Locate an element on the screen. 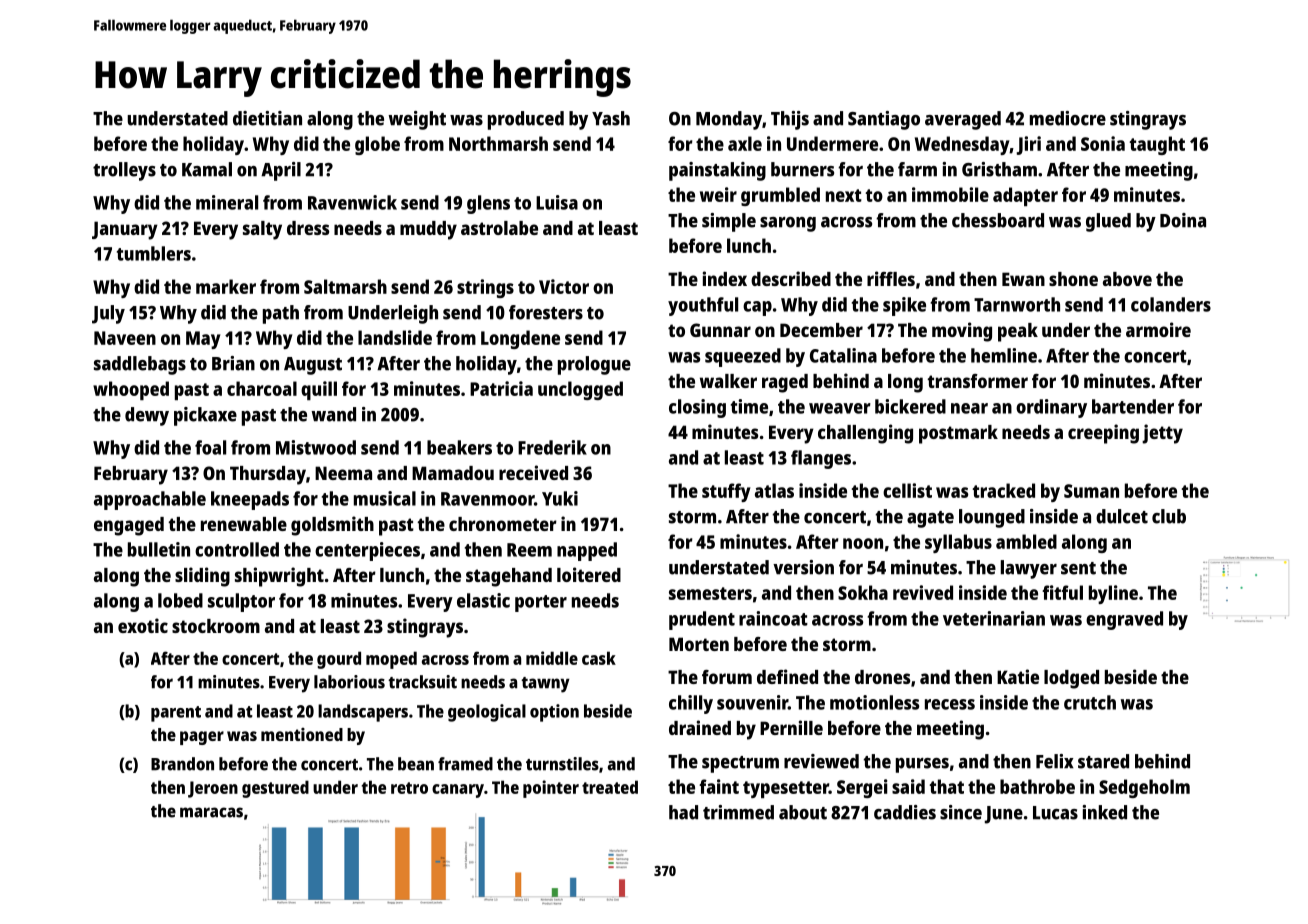  parent is located at coordinates (176, 714).
